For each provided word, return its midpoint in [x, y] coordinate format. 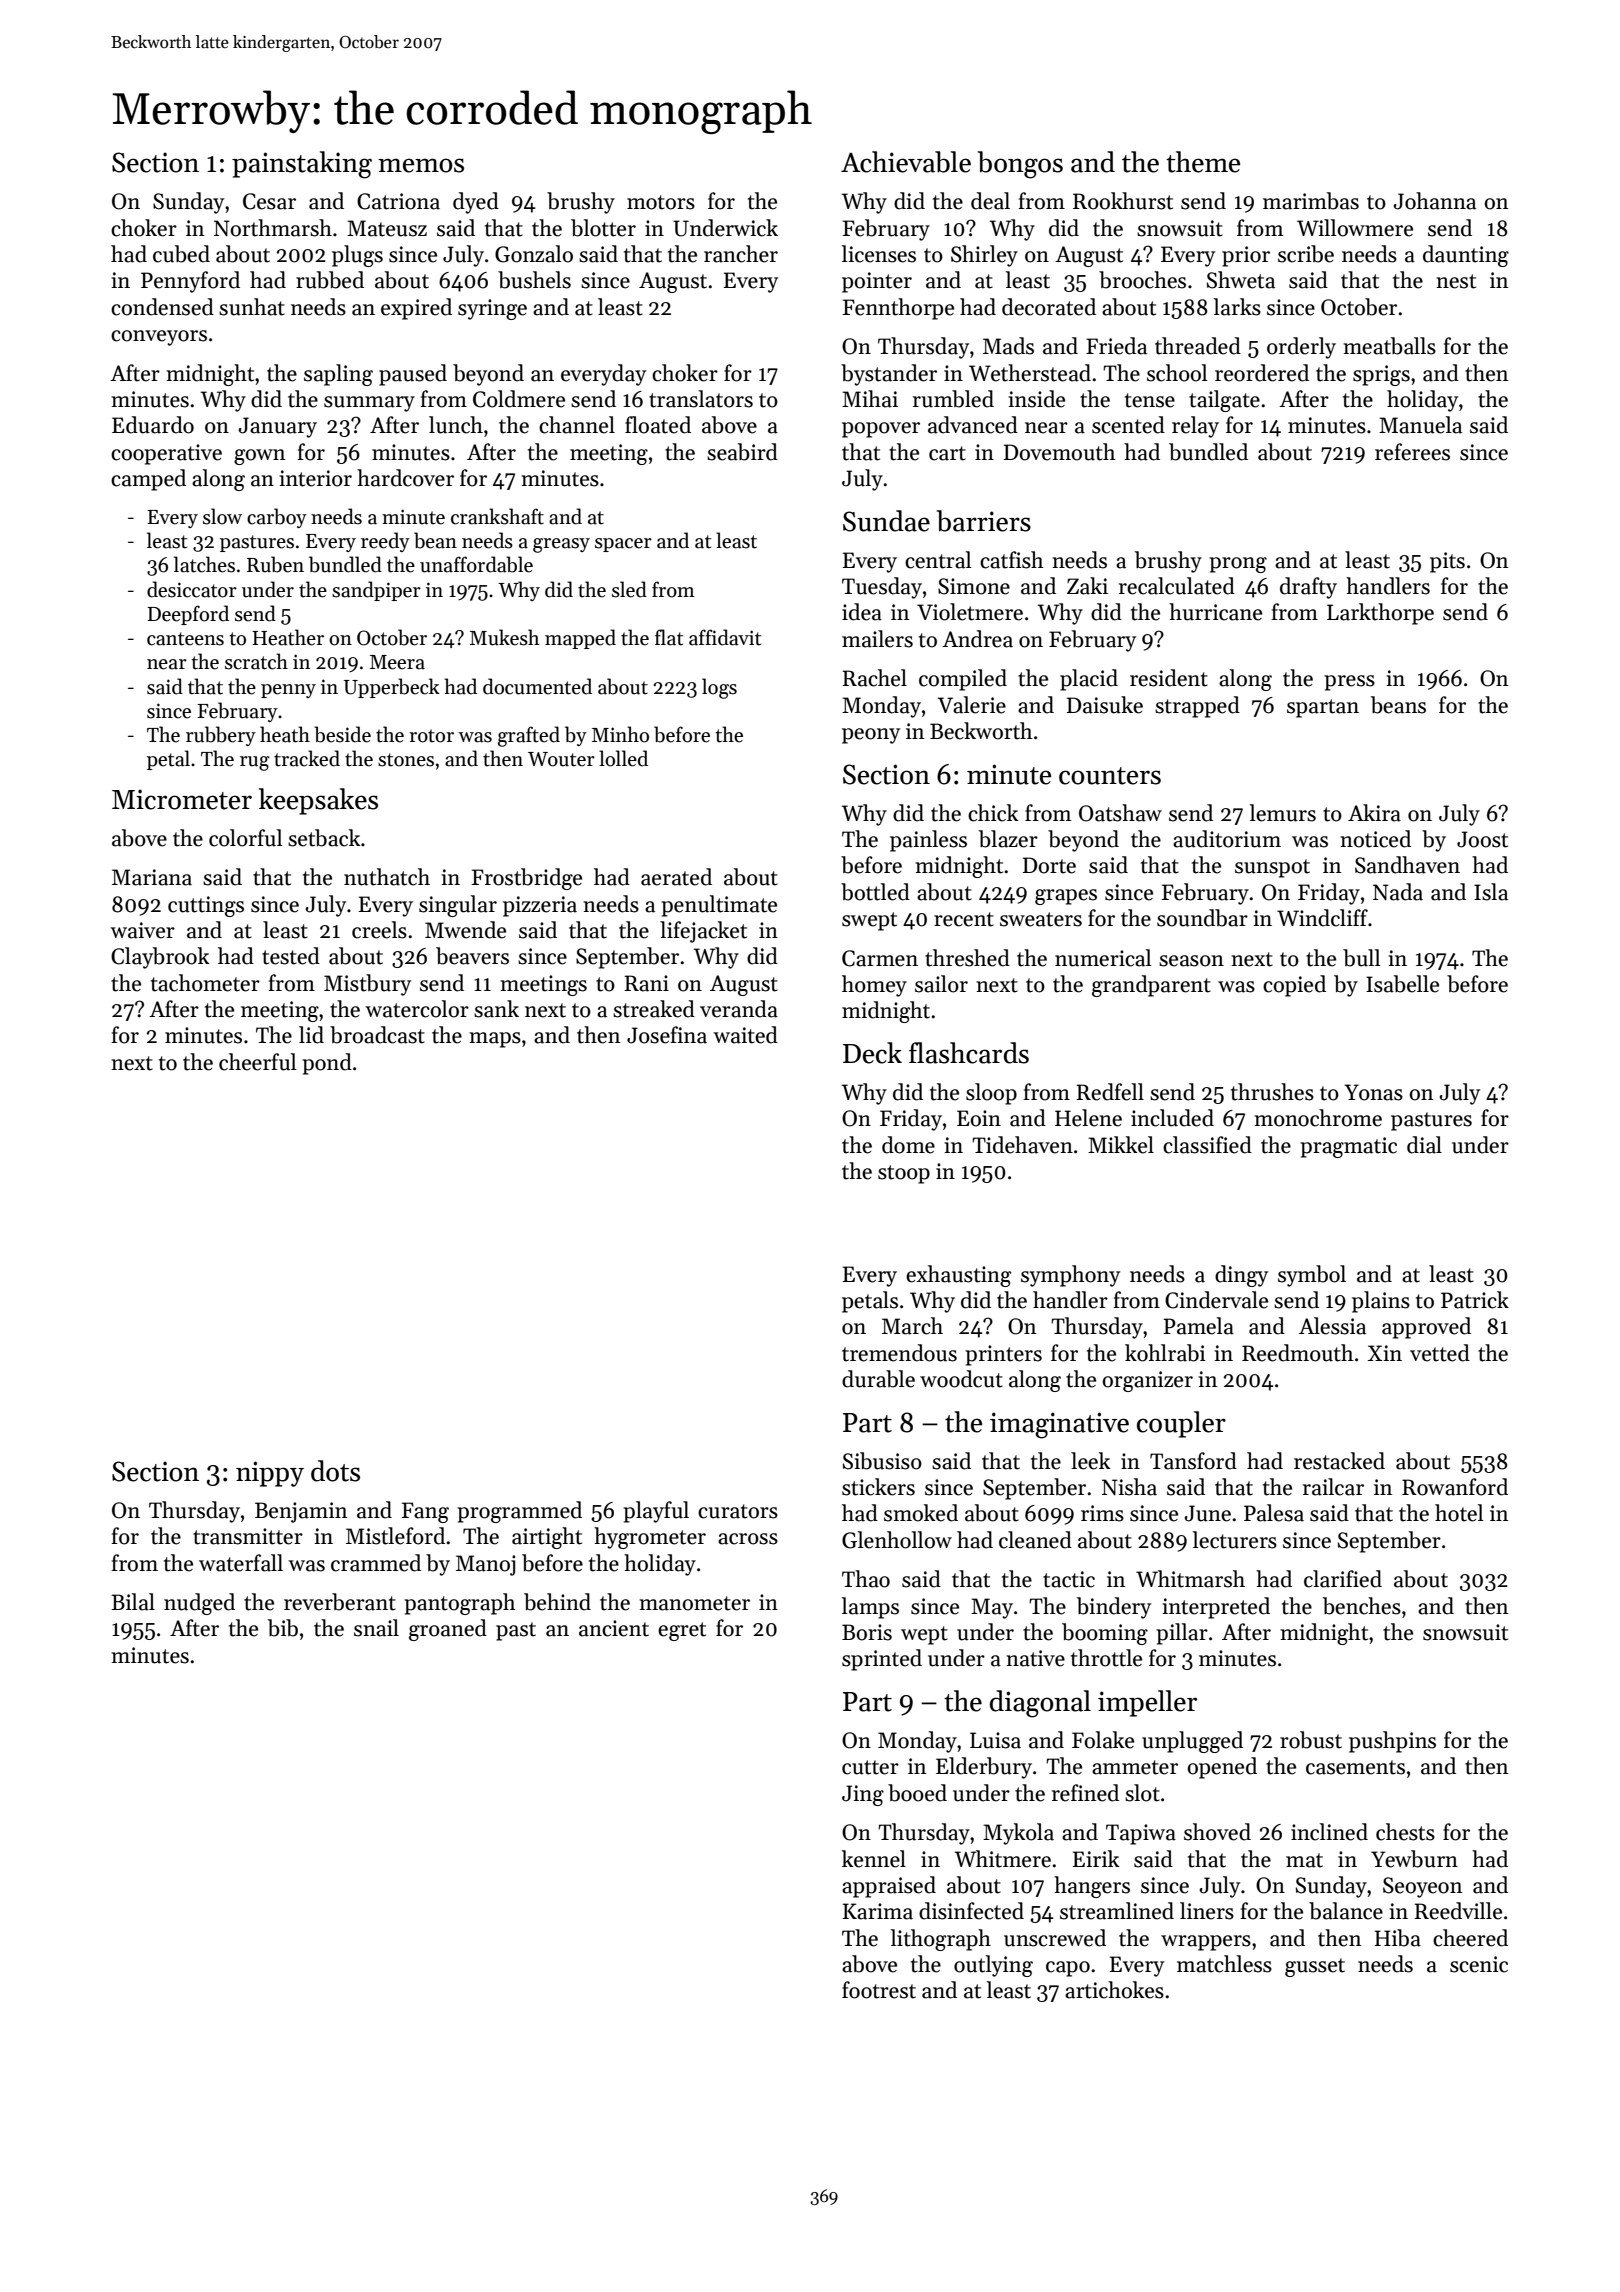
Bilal [133, 1602]
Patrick [1475, 1300]
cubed [181, 254]
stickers [878, 1487]
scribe [1306, 254]
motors [661, 202]
